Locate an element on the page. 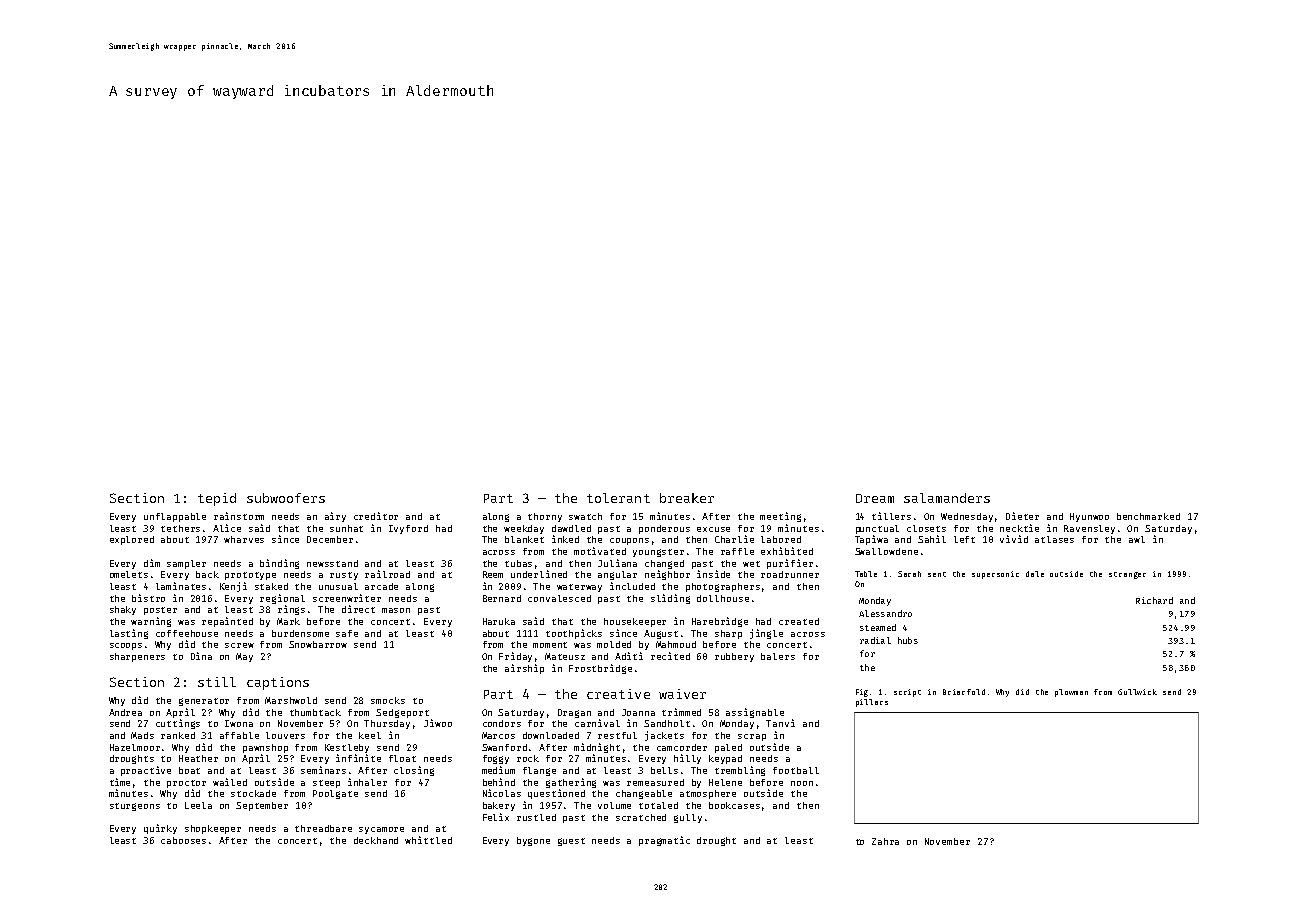 This document has width=1308, height=924. excuse is located at coordinates (713, 529).
